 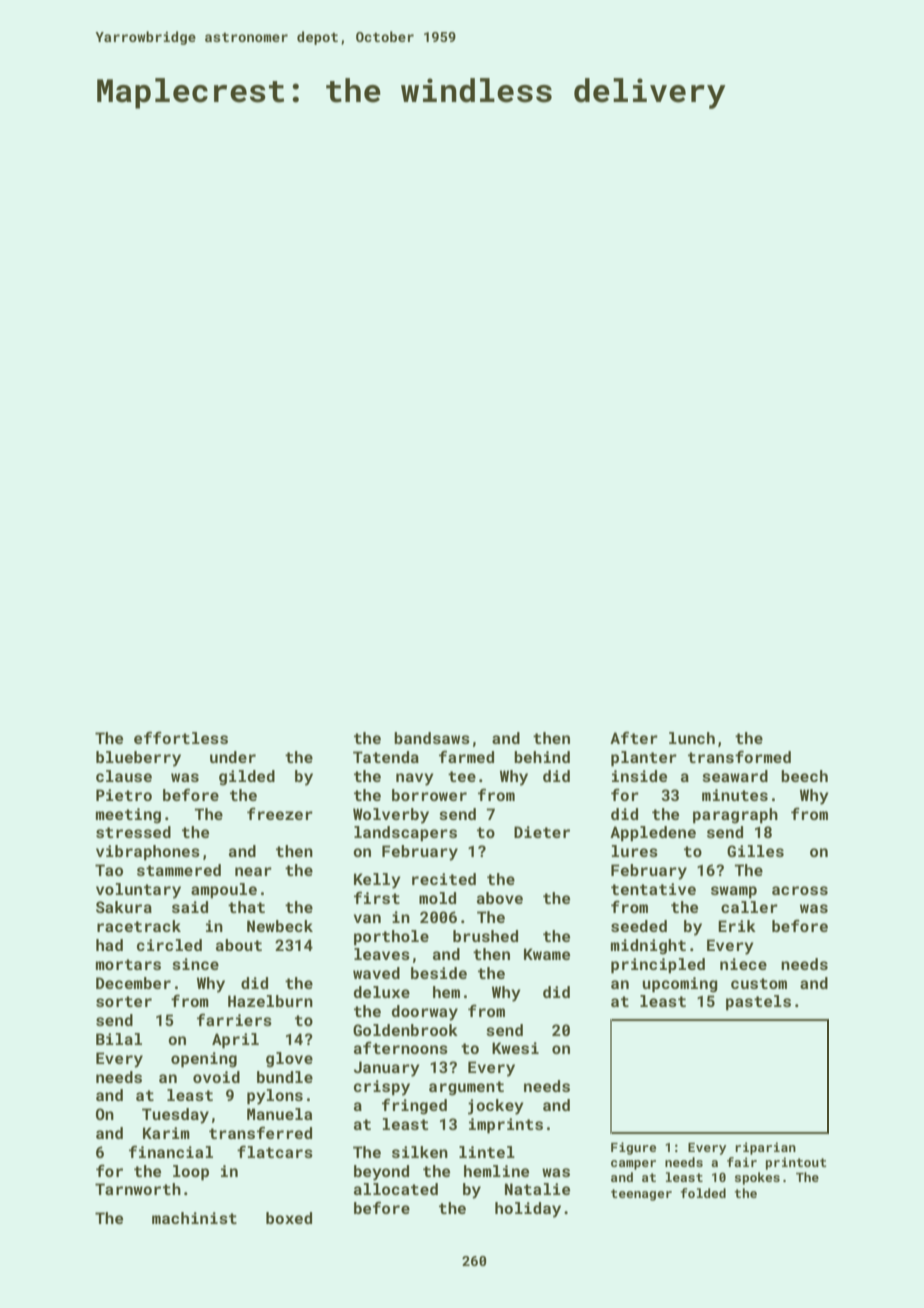 I want to click on Erik, so click(x=737, y=926).
